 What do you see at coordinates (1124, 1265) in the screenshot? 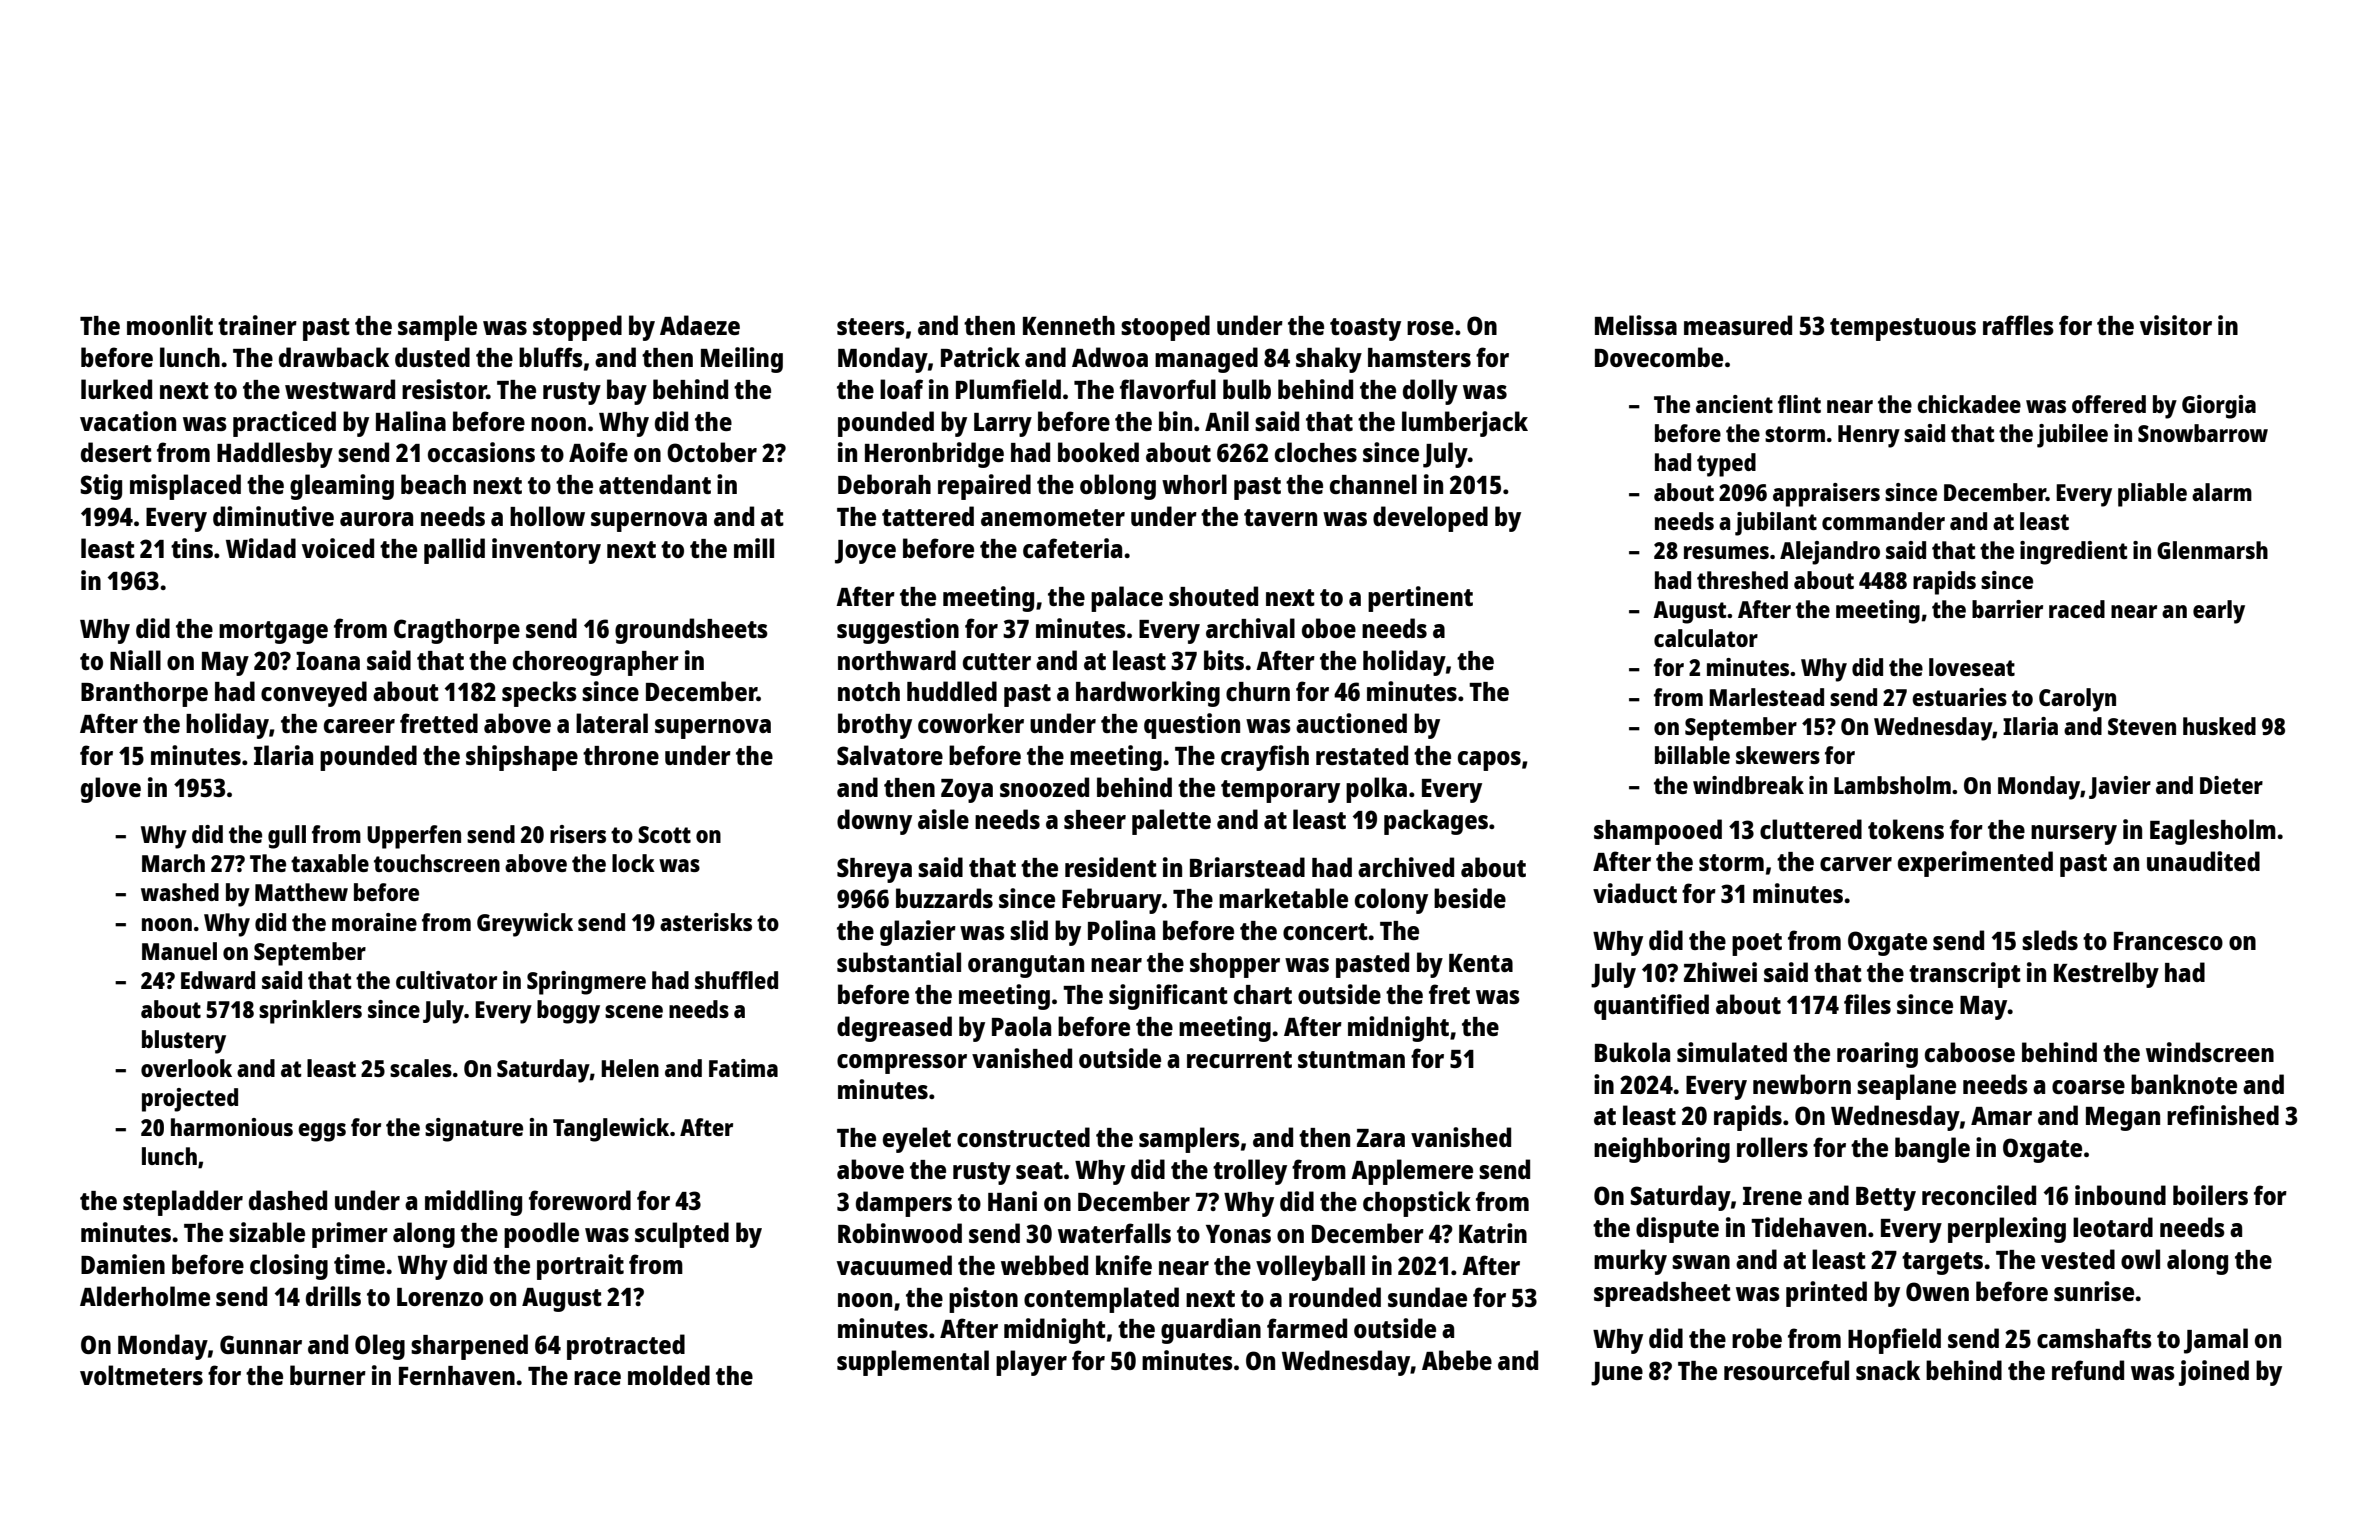
I see `knife` at bounding box center [1124, 1265].
